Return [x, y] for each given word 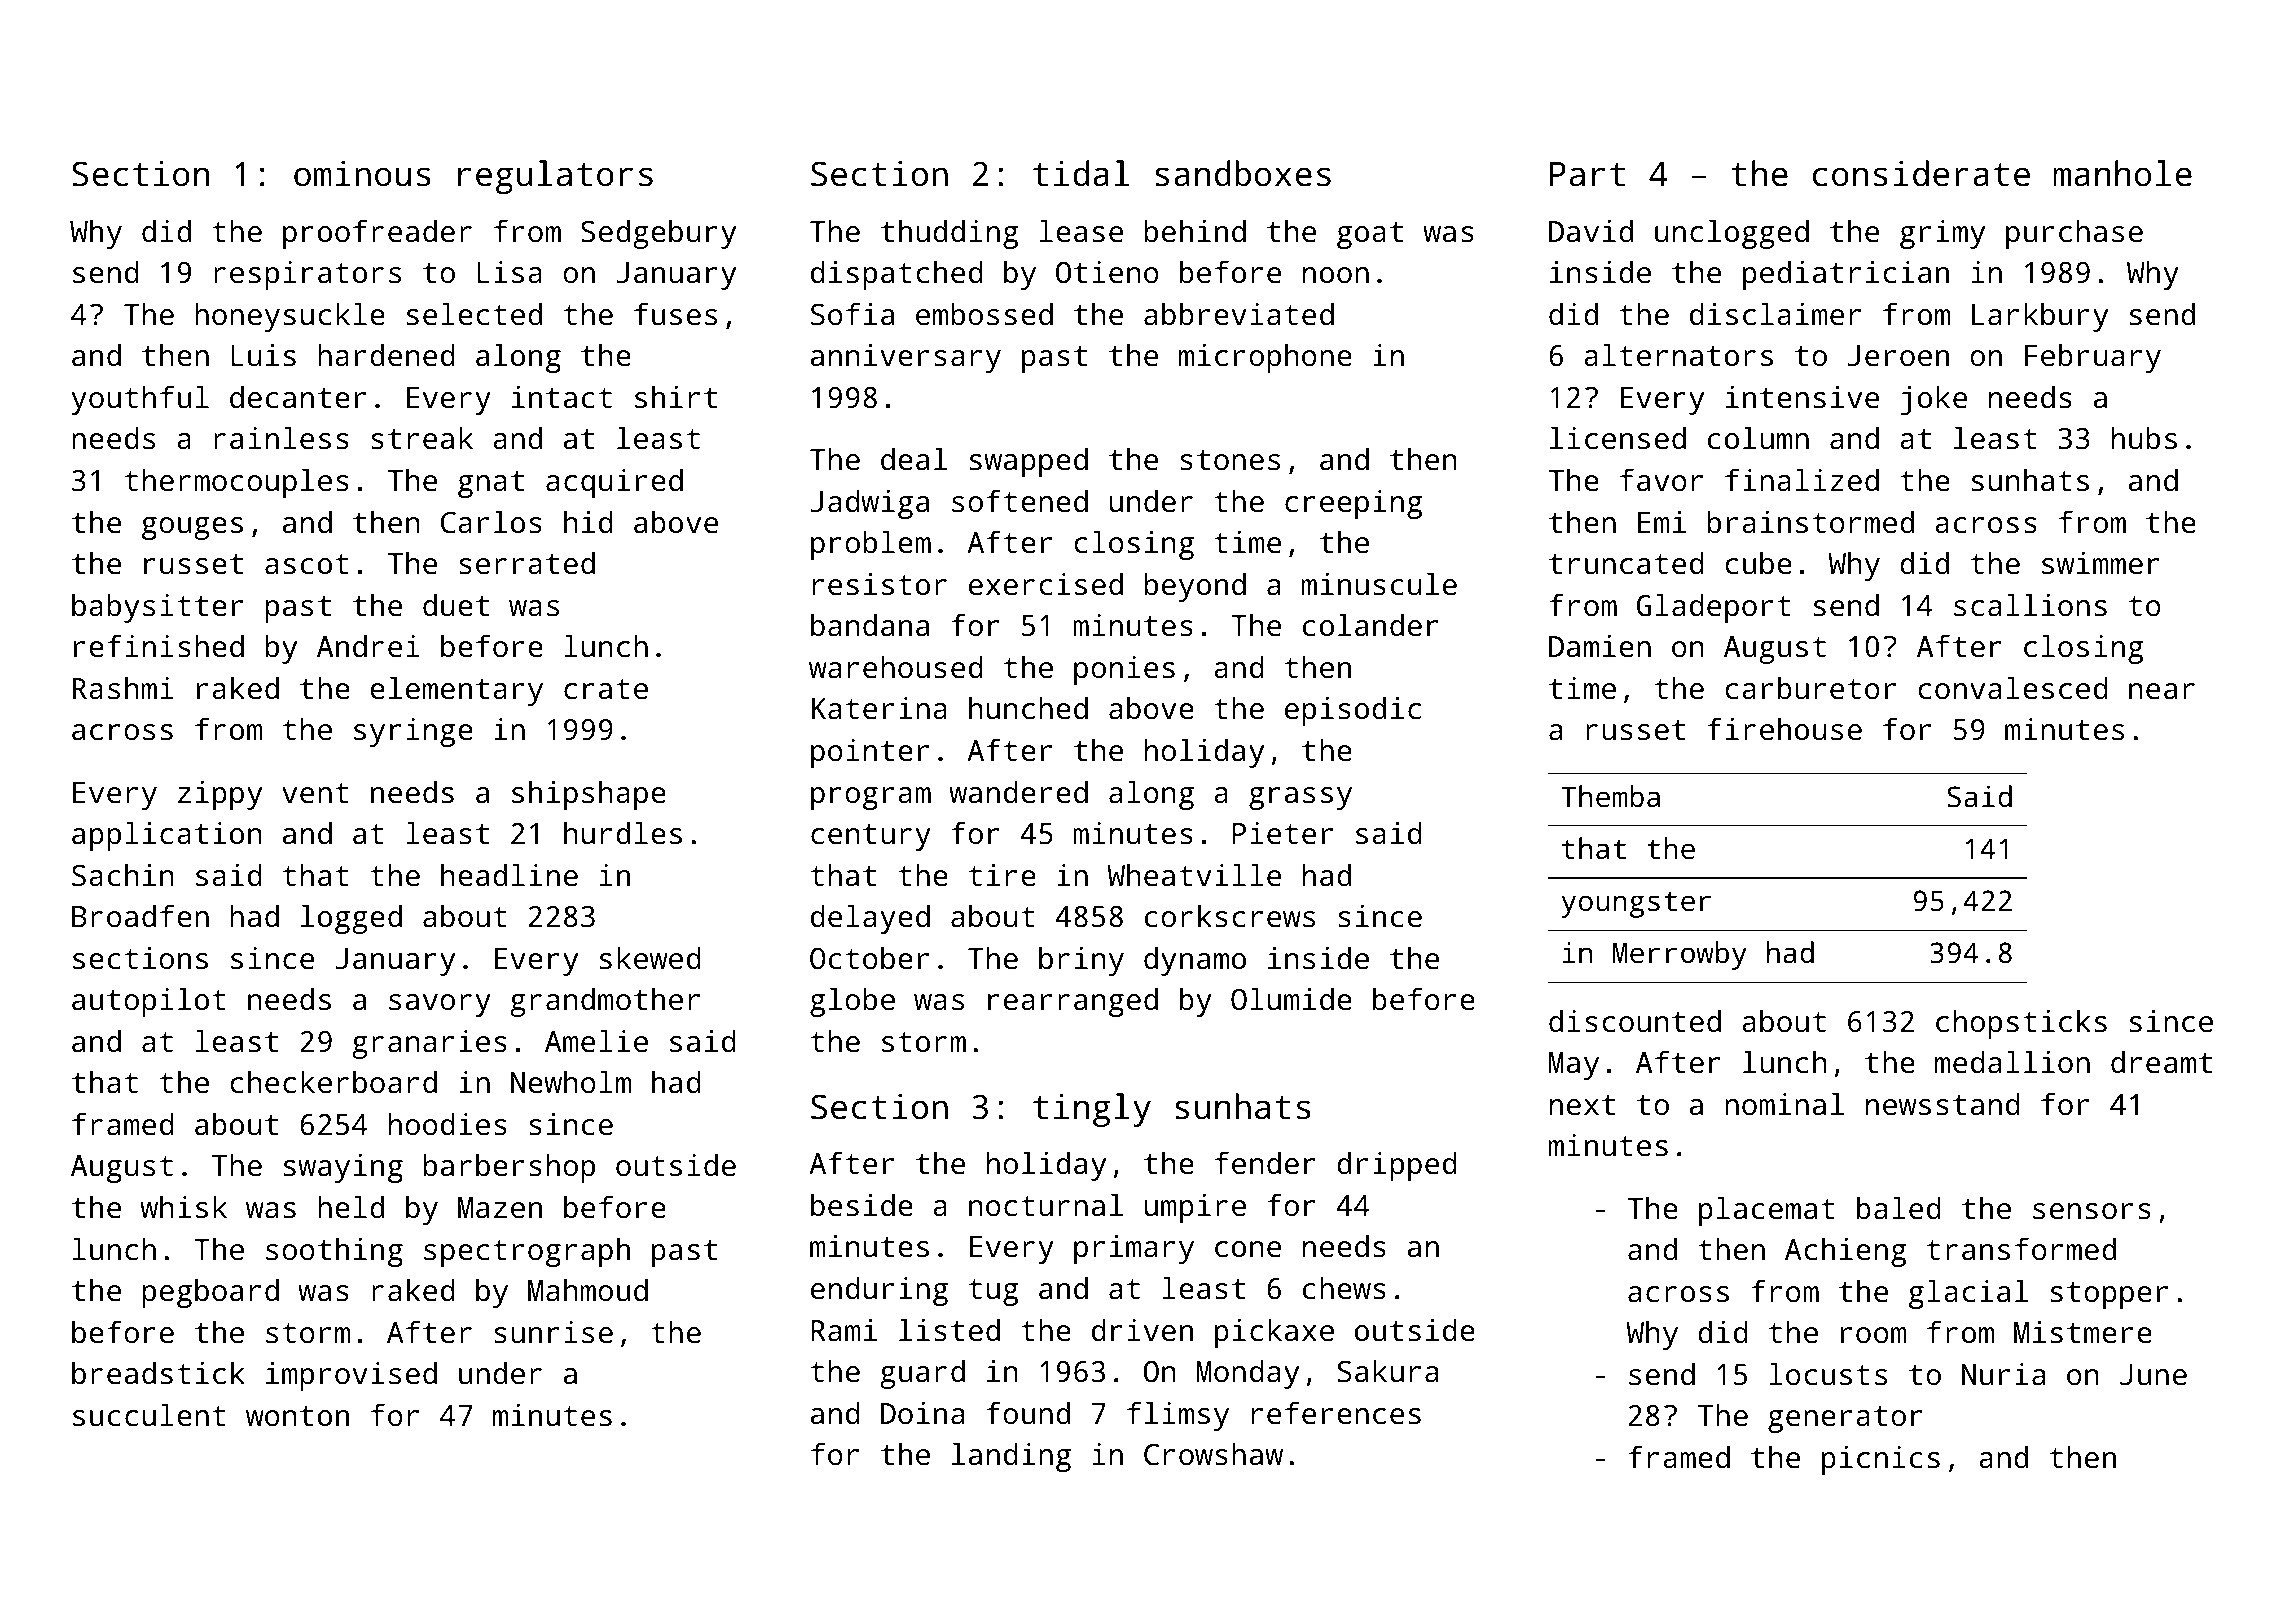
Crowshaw [1213, 1454]
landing [1011, 1457]
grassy [1300, 798]
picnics [1881, 1460]
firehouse [1784, 729]
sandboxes [1243, 173]
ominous [362, 173]
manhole [2123, 173]
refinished [159, 646]
